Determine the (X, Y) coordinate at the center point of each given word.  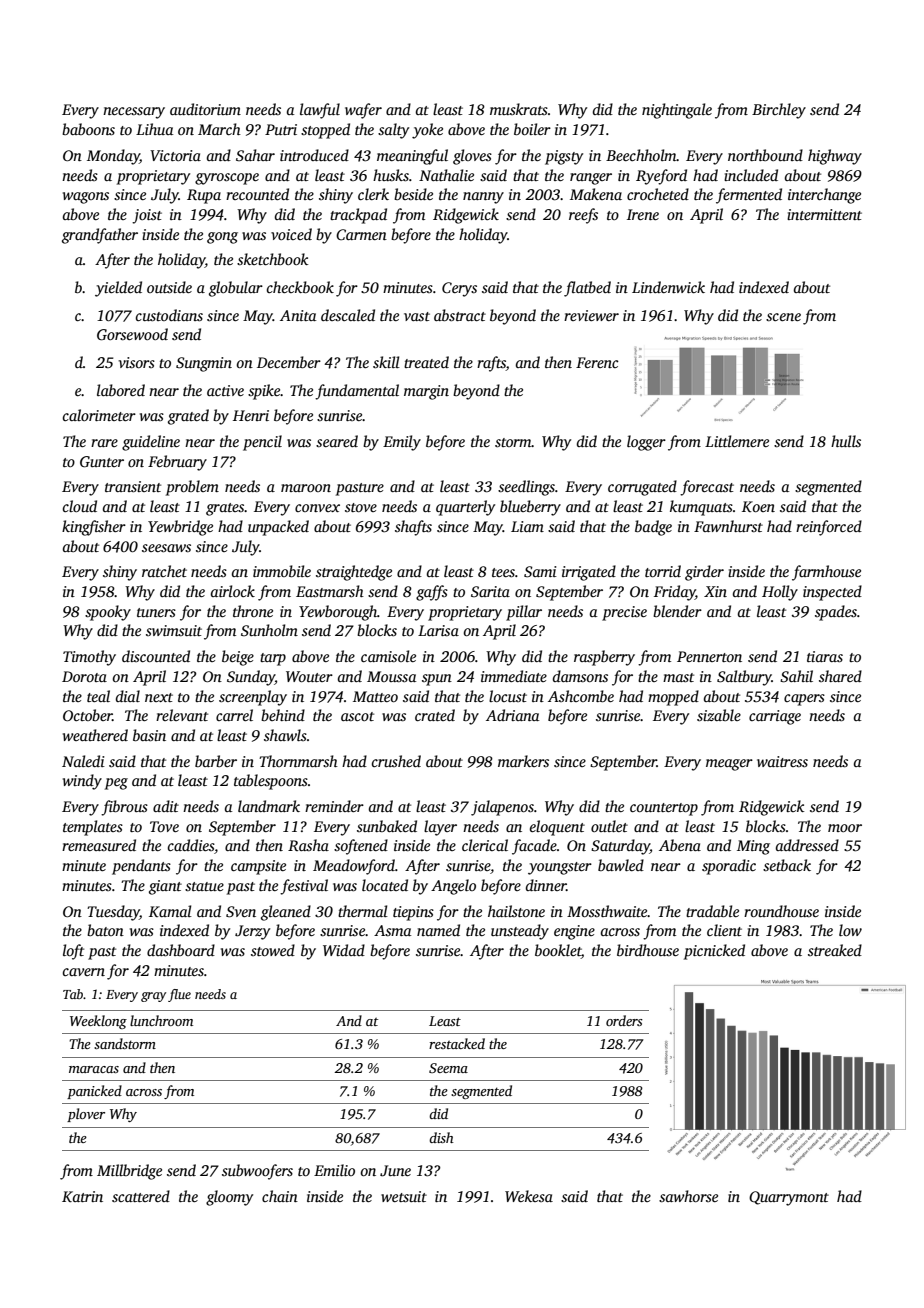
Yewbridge (180, 528)
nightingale (677, 111)
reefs (583, 216)
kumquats (701, 508)
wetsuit (404, 1196)
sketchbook (272, 259)
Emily (402, 443)
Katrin (82, 1196)
